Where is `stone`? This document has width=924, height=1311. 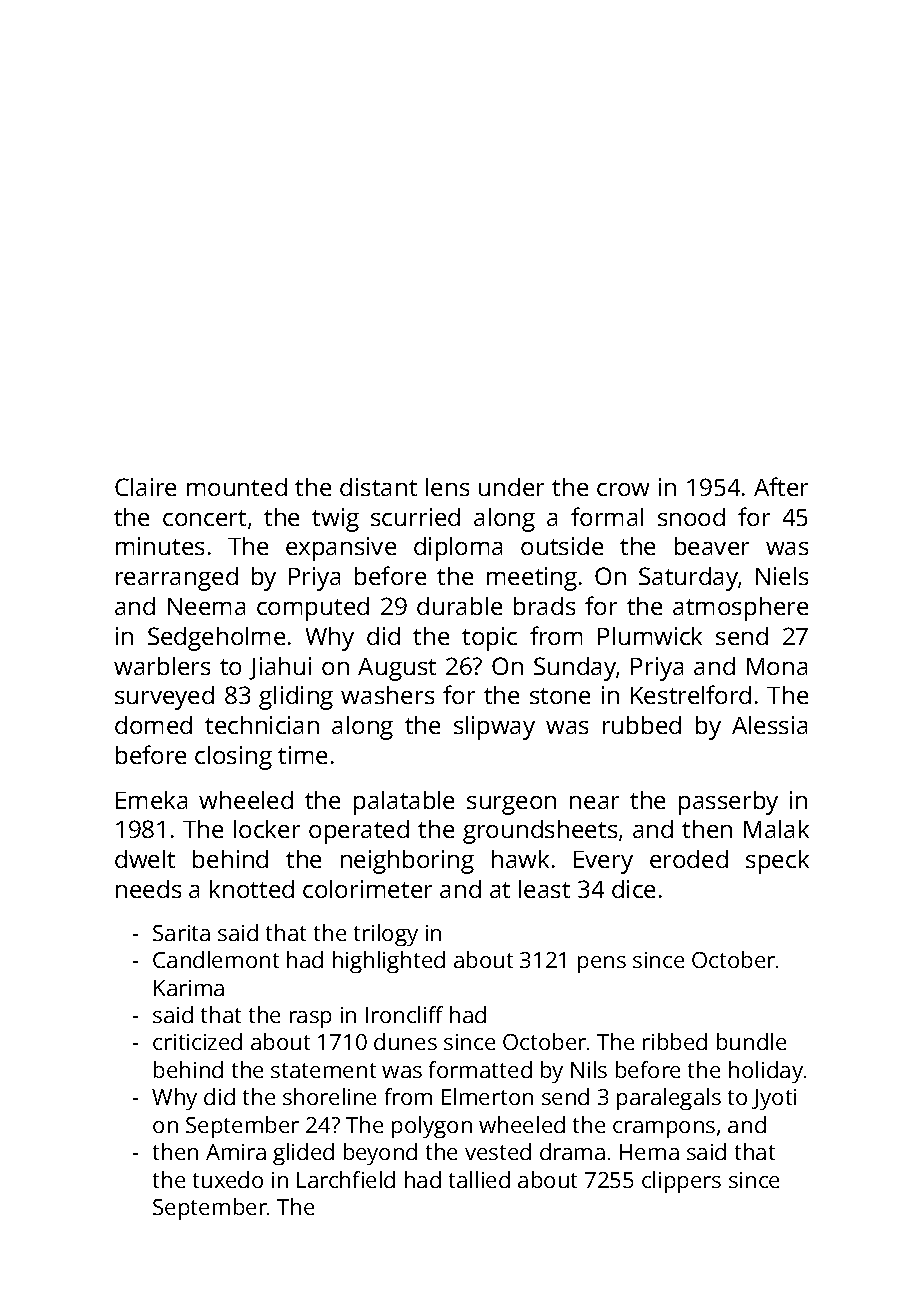 stone is located at coordinates (560, 696).
